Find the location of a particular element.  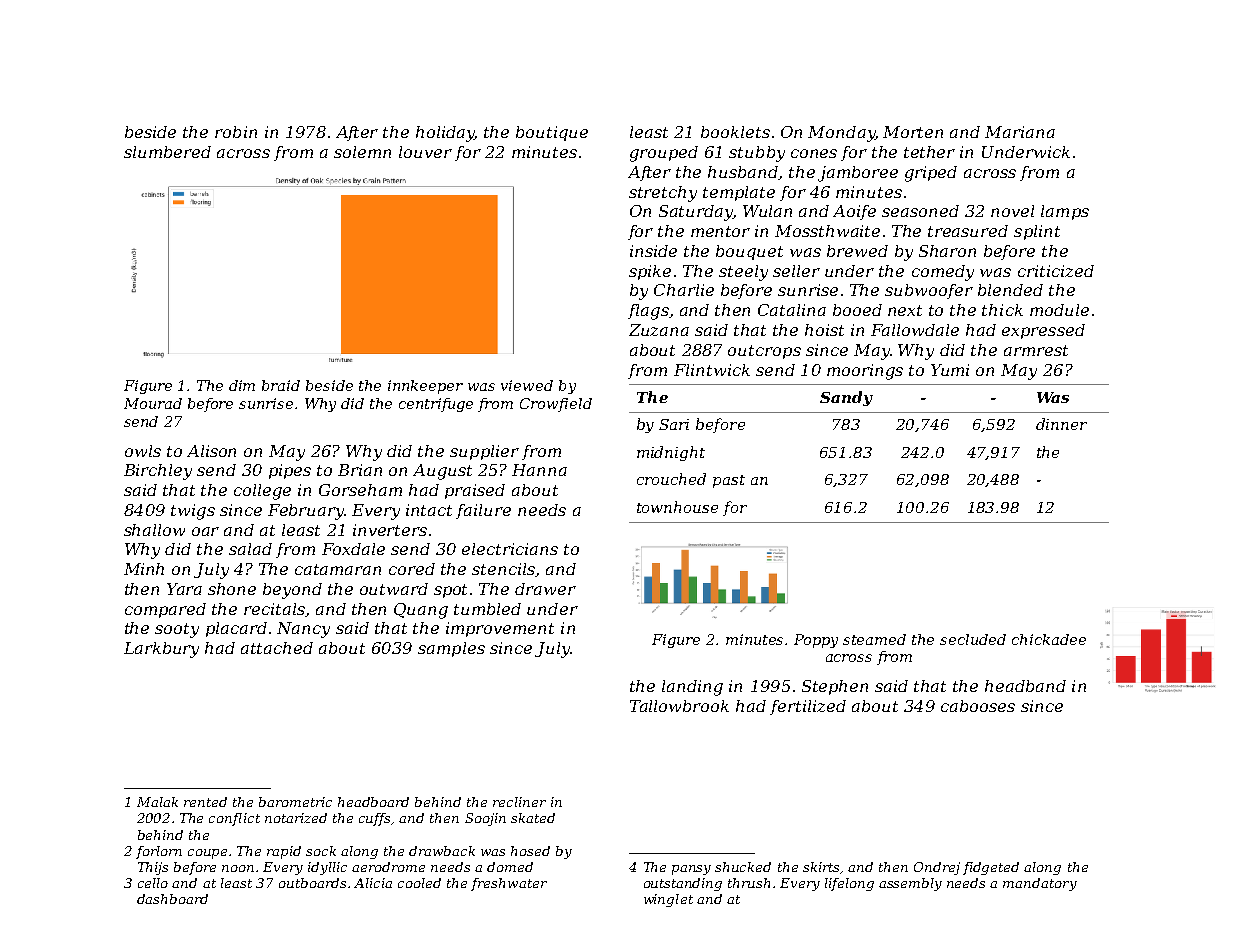

Alicia is located at coordinates (373, 883).
